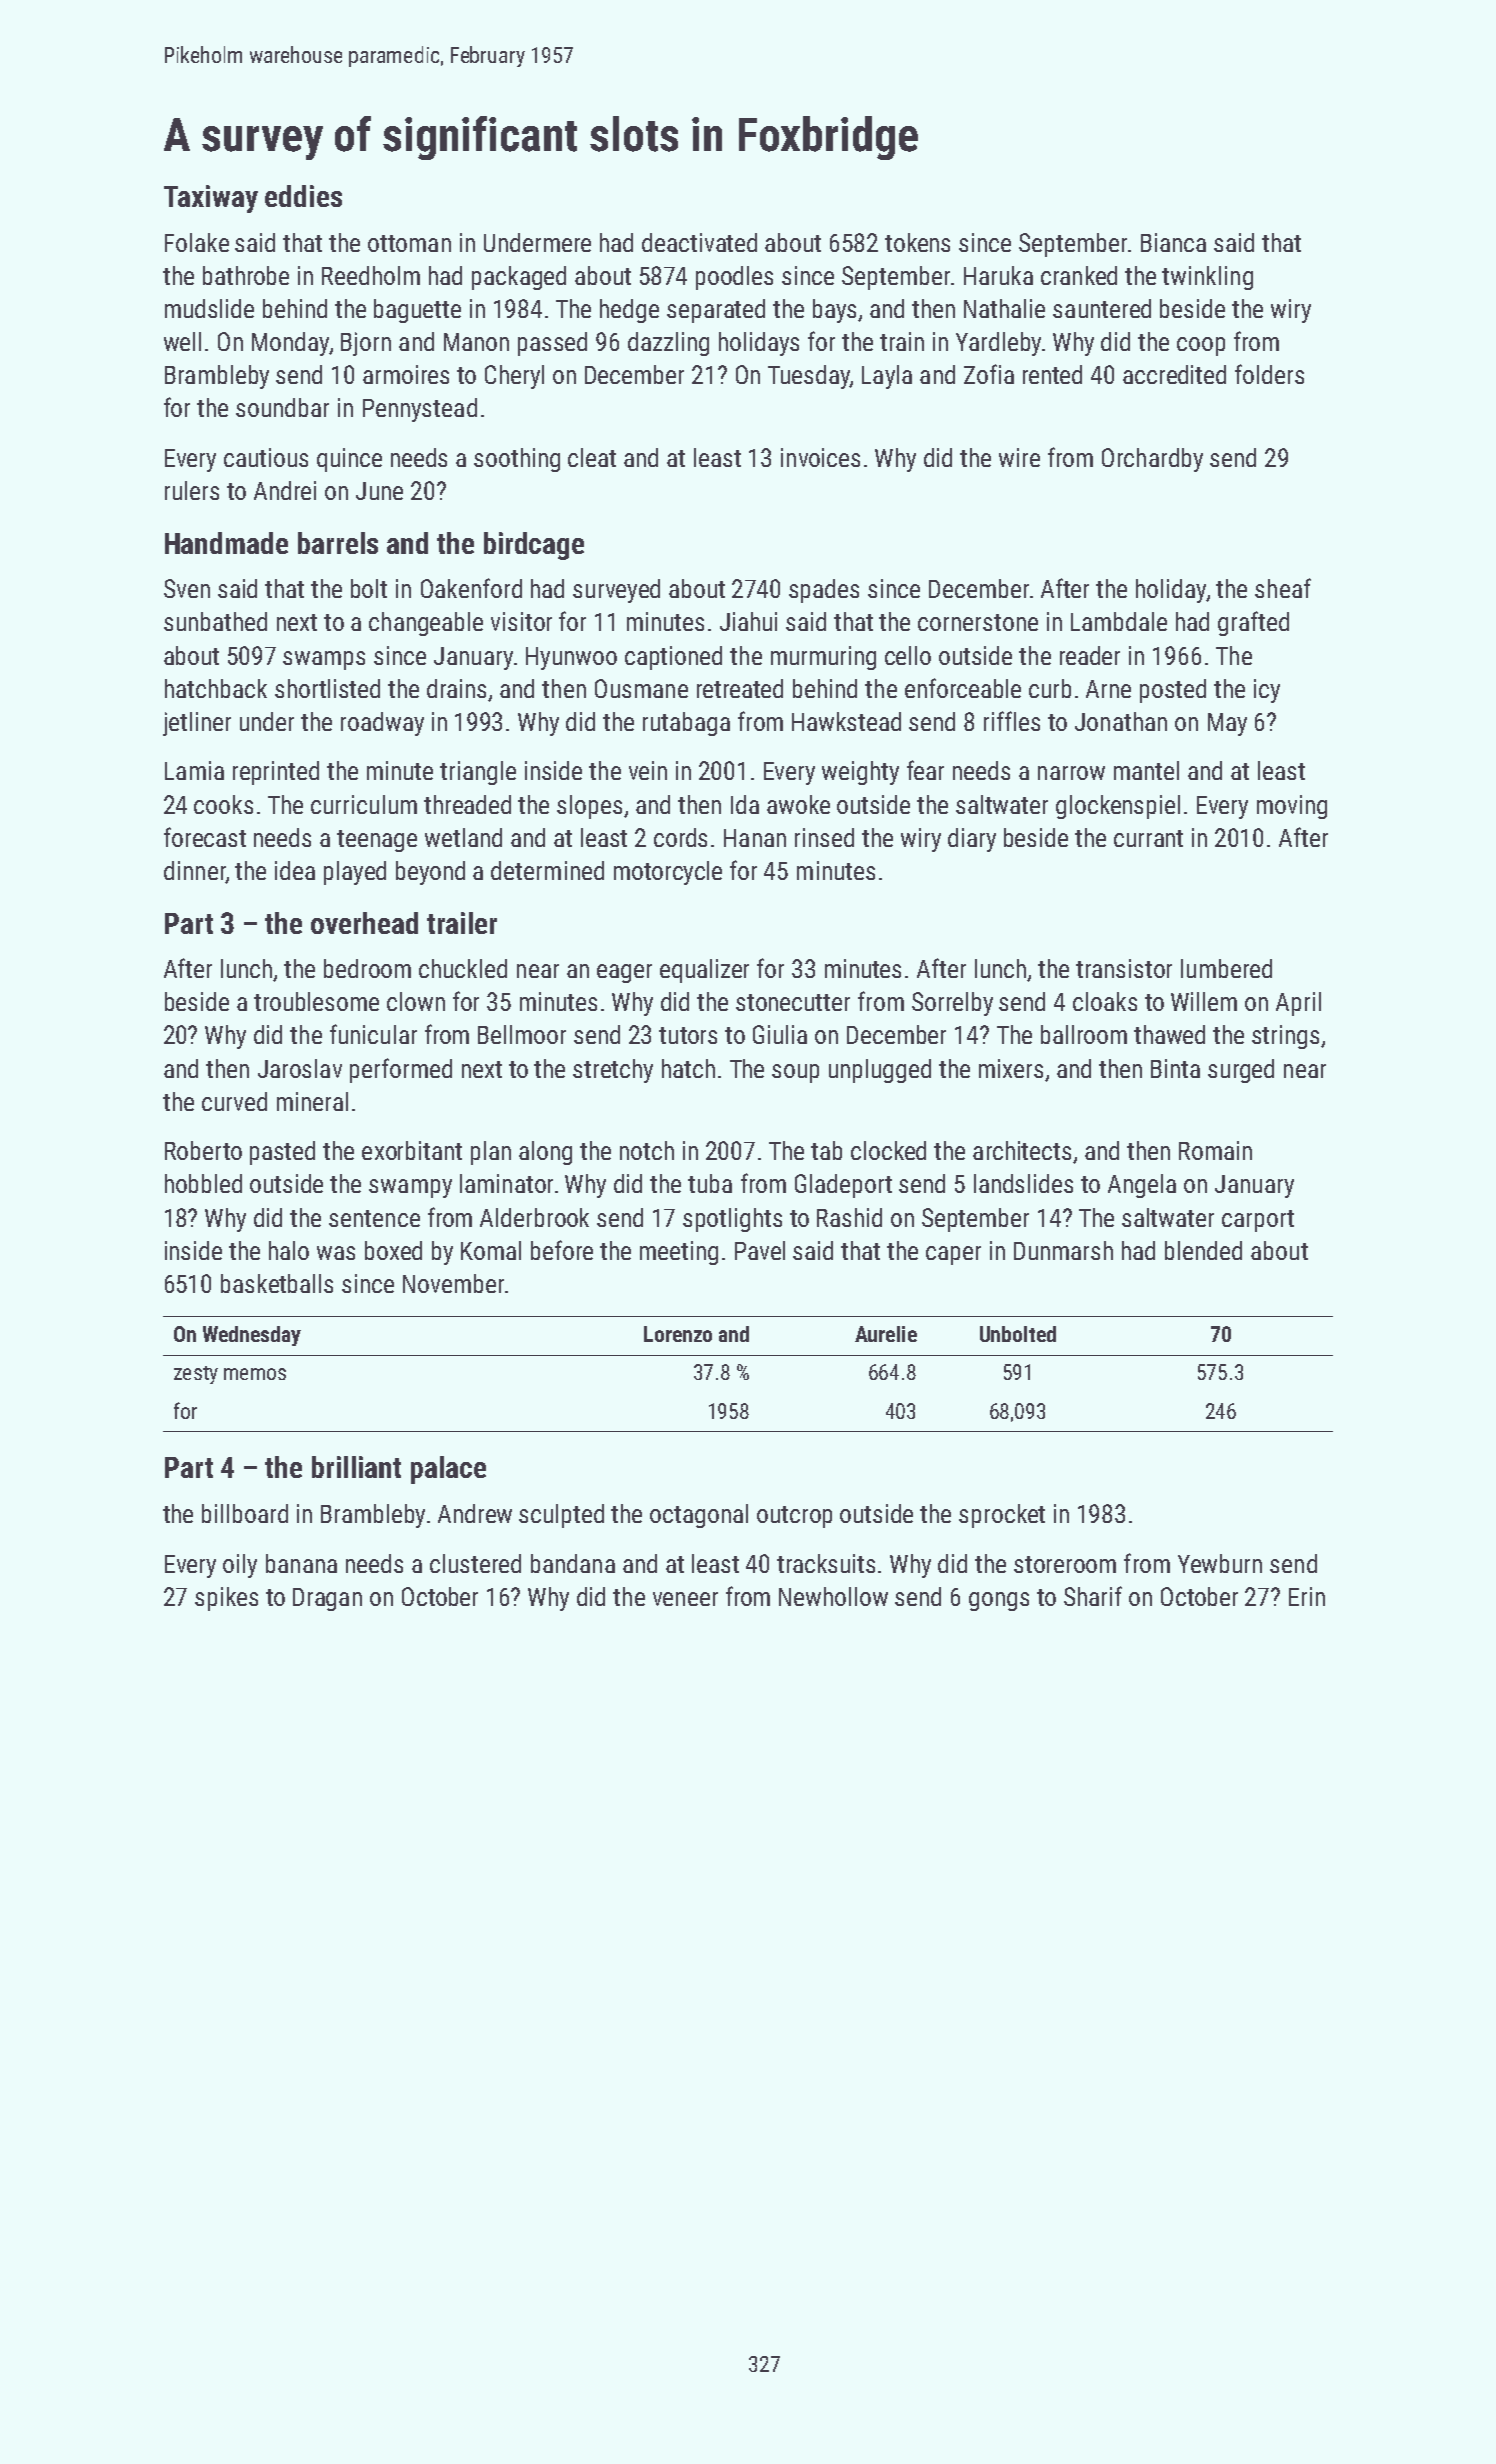  I want to click on Orchardby, so click(1152, 460).
